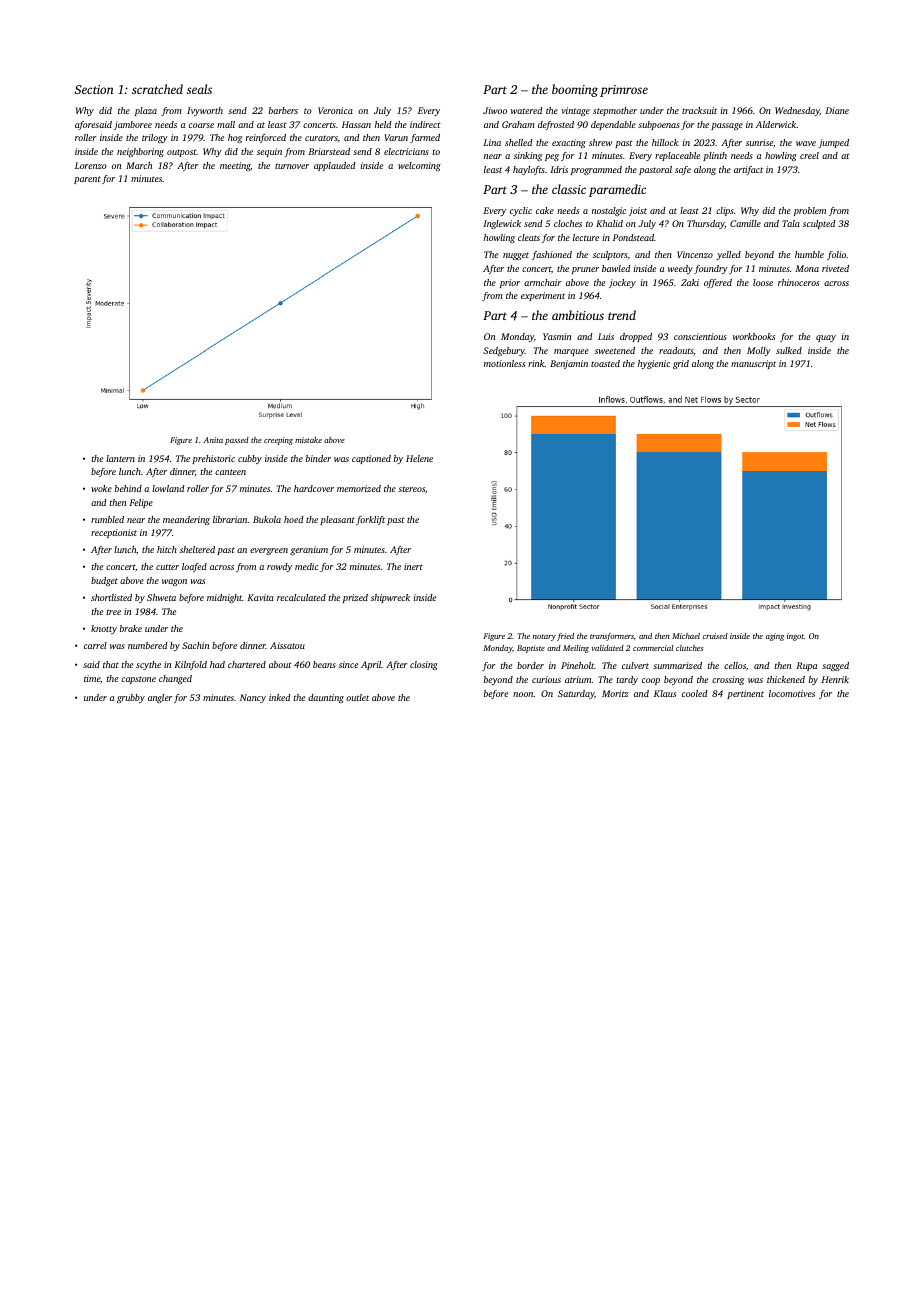 The width and height of the screenshot is (924, 1308). Describe the element at coordinates (94, 89) in the screenshot. I see `Section` at that location.
